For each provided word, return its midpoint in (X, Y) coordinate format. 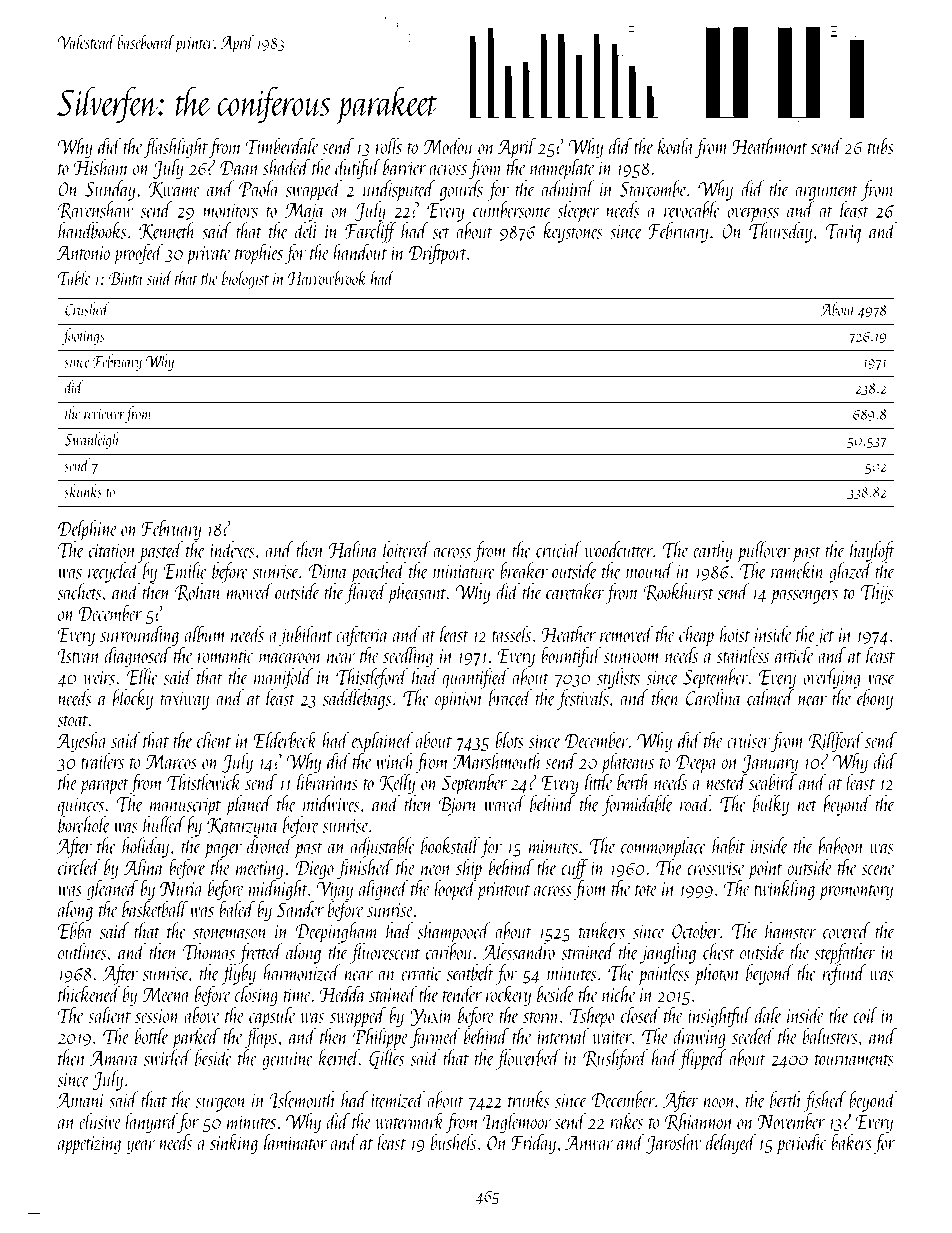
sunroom (632, 658)
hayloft (872, 551)
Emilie (185, 570)
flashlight (175, 148)
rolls (389, 146)
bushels (453, 1142)
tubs (881, 146)
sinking (234, 1144)
